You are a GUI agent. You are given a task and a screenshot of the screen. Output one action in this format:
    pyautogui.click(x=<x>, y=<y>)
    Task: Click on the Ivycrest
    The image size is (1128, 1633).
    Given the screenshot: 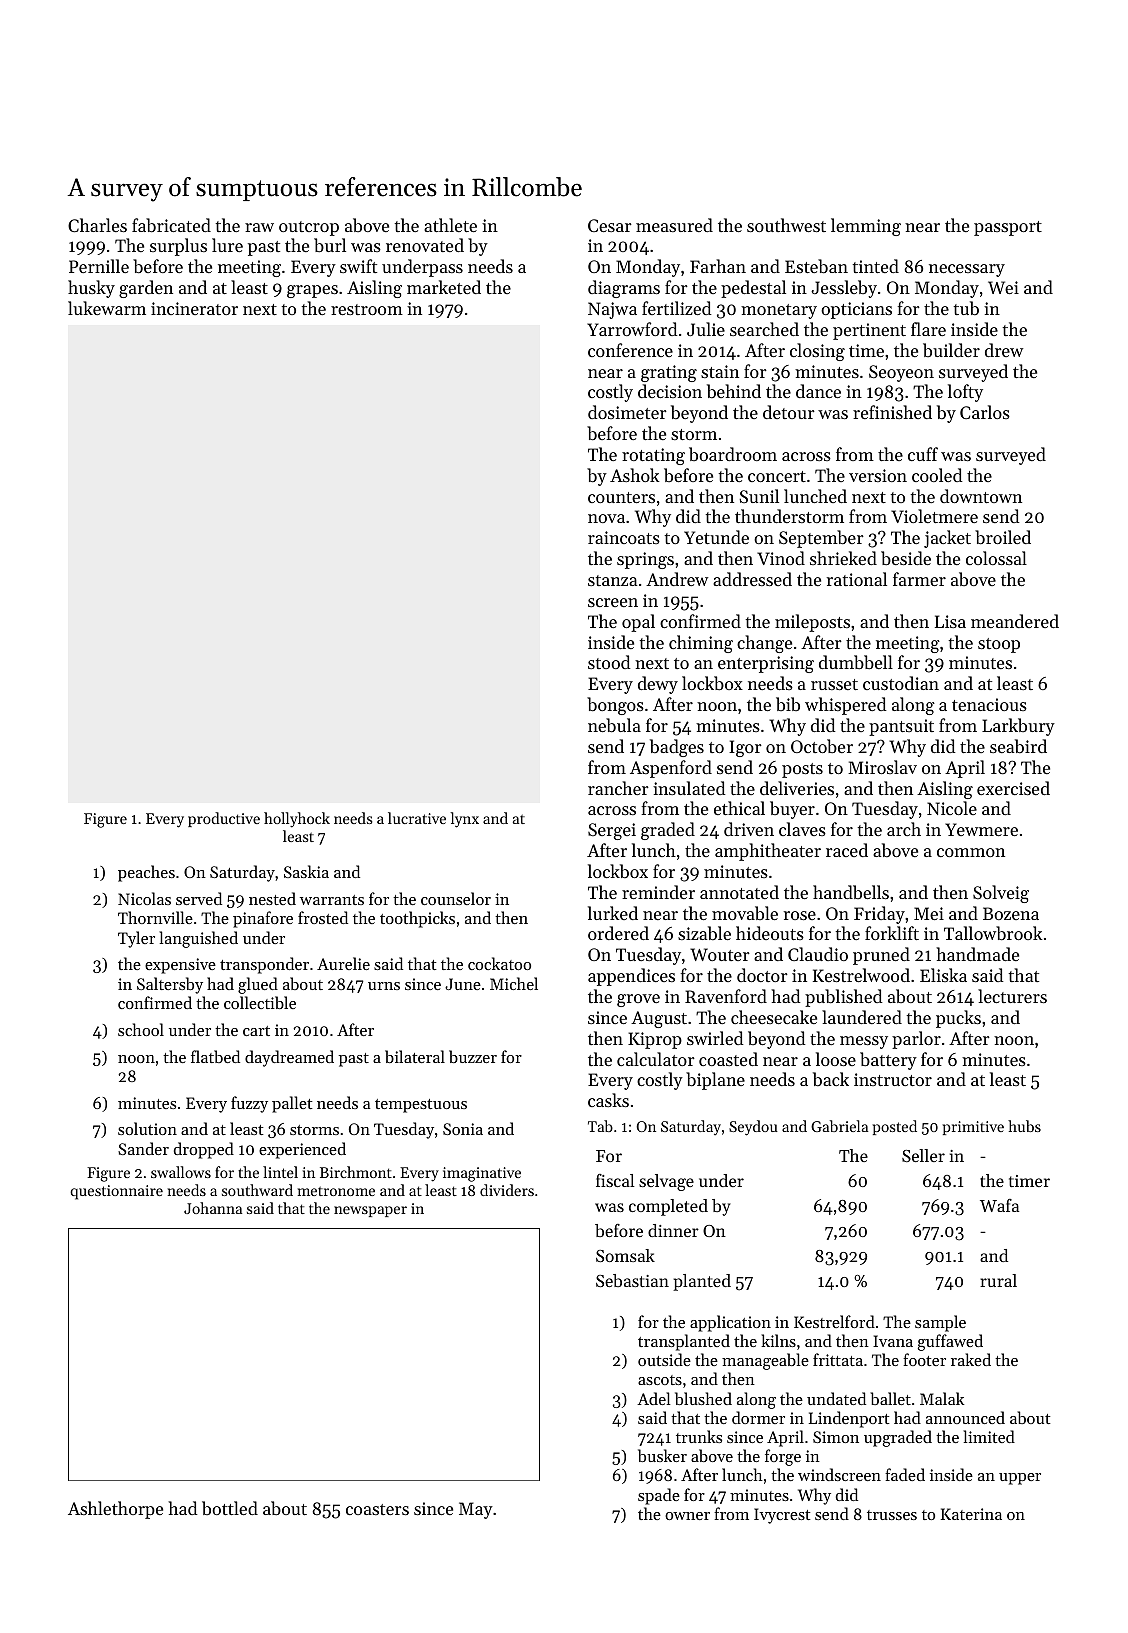 What is the action you would take?
    pyautogui.click(x=782, y=1516)
